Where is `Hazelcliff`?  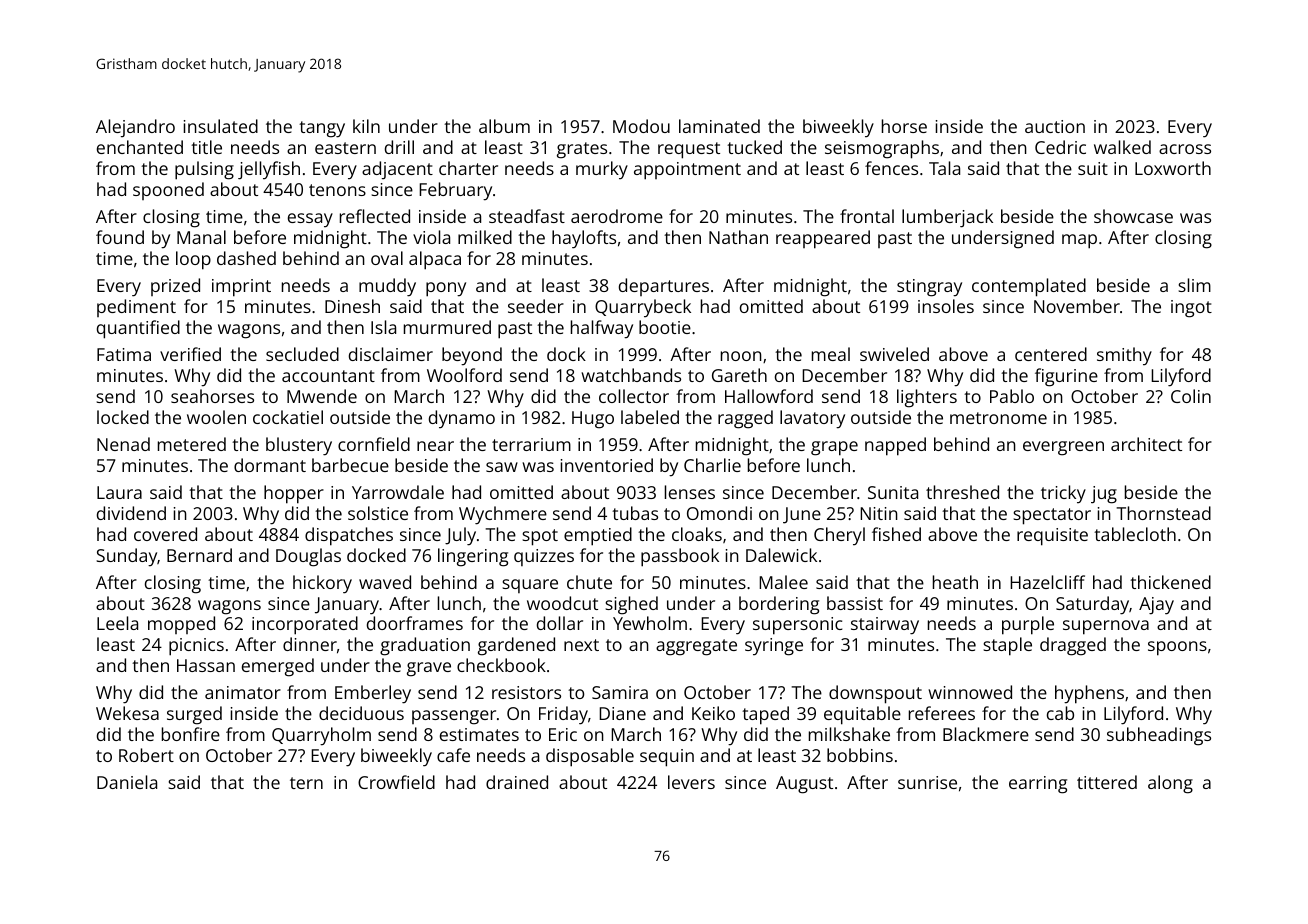
Hazelcliff is located at coordinates (1047, 582).
